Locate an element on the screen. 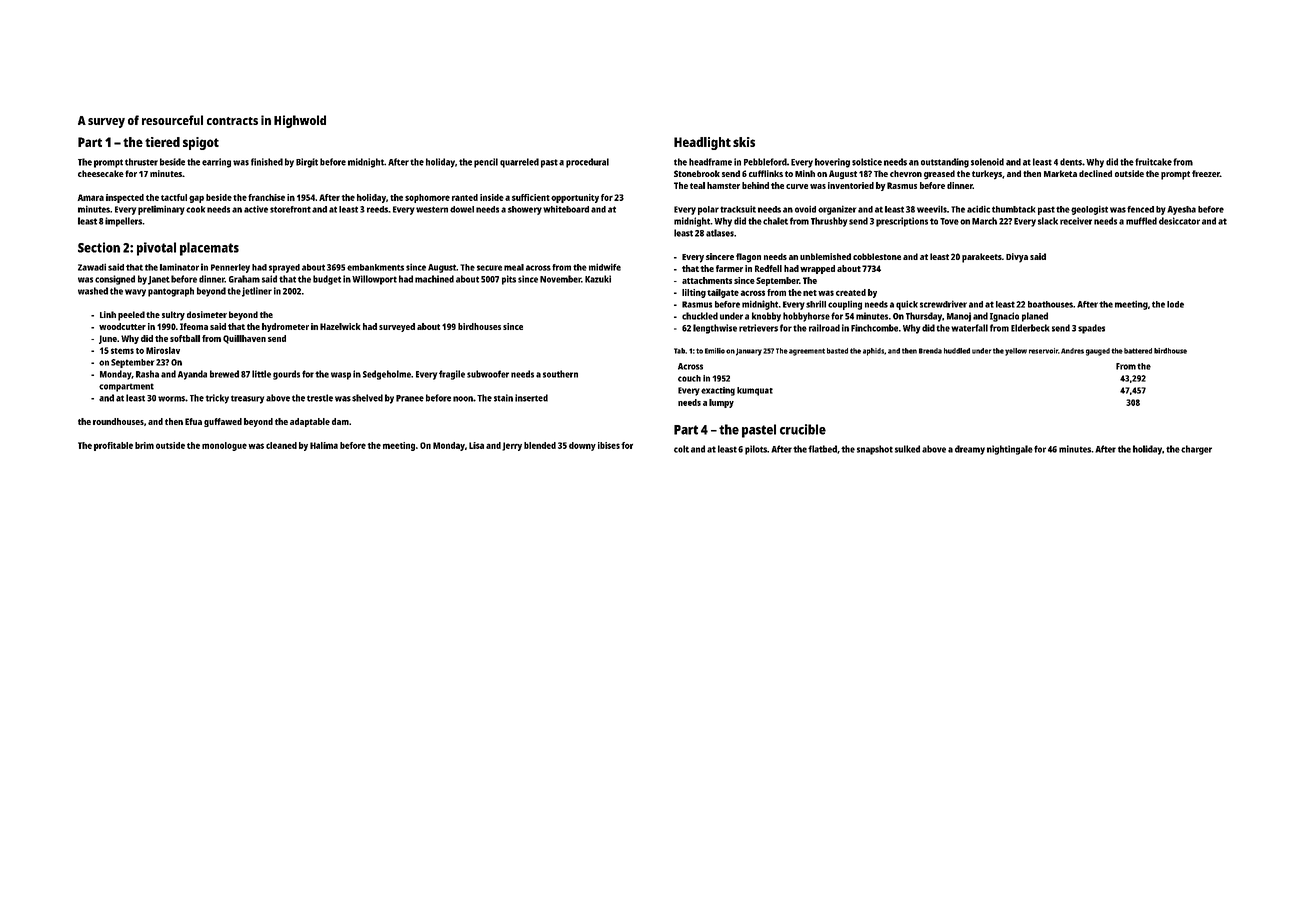 This screenshot has width=1308, height=924. Divya is located at coordinates (1017, 258).
